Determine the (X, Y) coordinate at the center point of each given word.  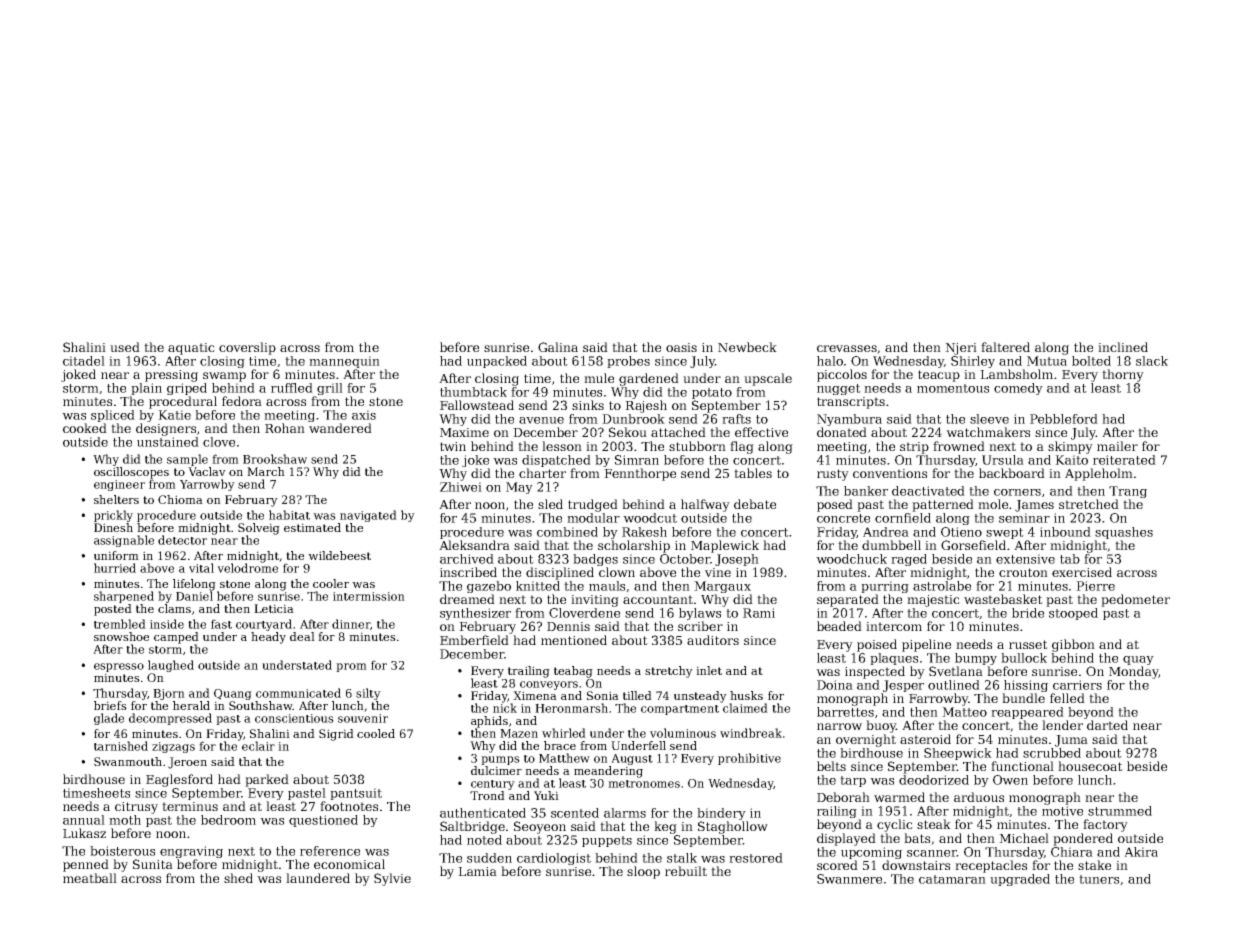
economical (349, 864)
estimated (312, 527)
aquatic (191, 349)
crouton (1023, 572)
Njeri (961, 349)
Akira (1141, 852)
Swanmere (849, 879)
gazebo (489, 587)
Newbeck (747, 347)
